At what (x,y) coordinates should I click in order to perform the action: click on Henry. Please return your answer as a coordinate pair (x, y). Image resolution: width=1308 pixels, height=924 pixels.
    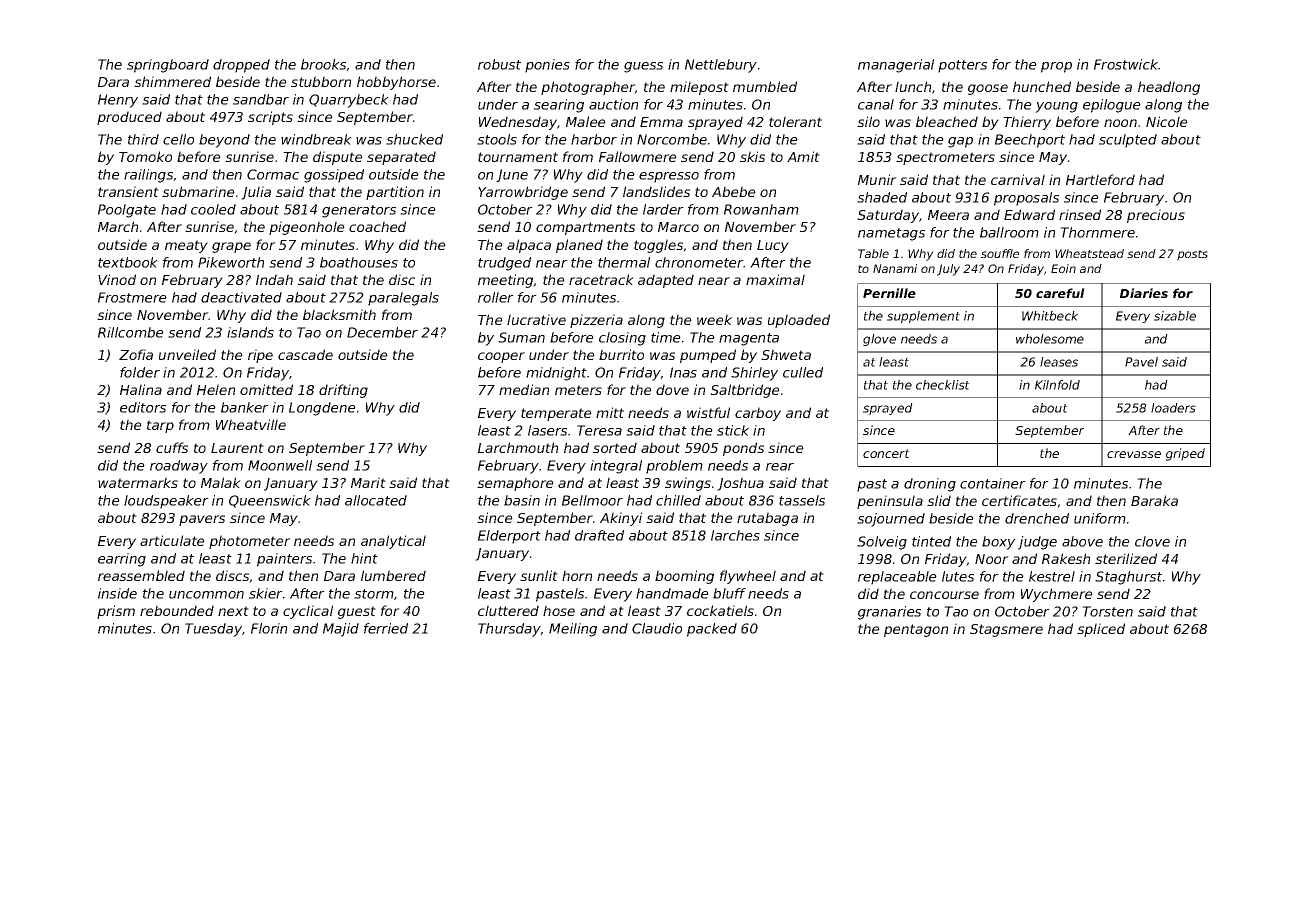
    Looking at the image, I should click on (118, 101).
